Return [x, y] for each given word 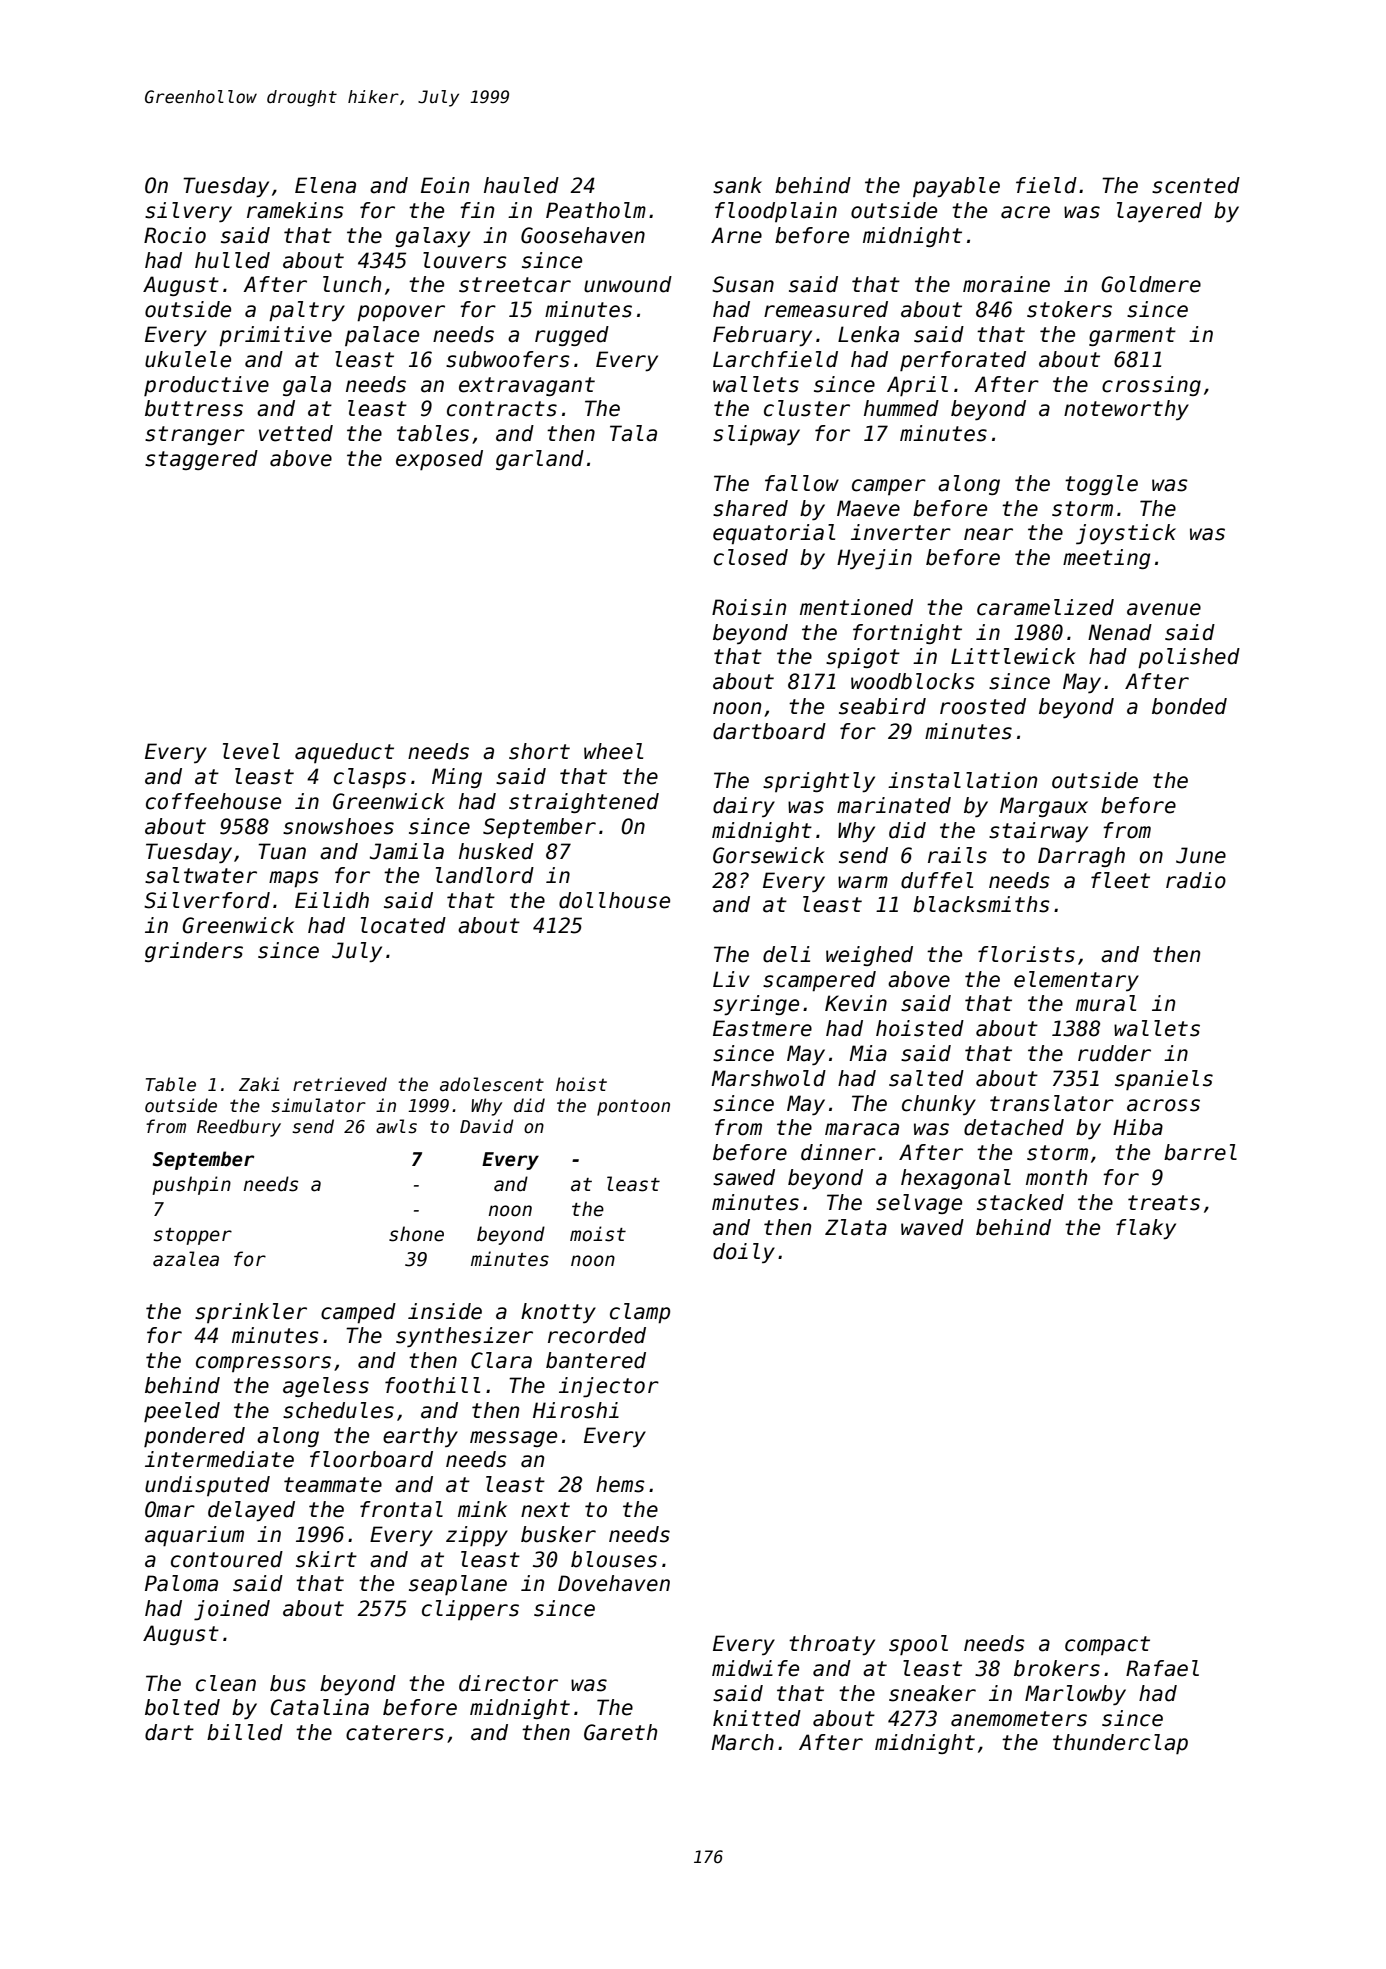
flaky [1146, 1229]
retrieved [340, 1084]
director [508, 1683]
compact [1107, 1645]
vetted [296, 433]
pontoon [633, 1107]
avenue [1164, 609]
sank [737, 185]
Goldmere [1151, 284]
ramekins [295, 210]
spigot [863, 658]
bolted [182, 1707]
